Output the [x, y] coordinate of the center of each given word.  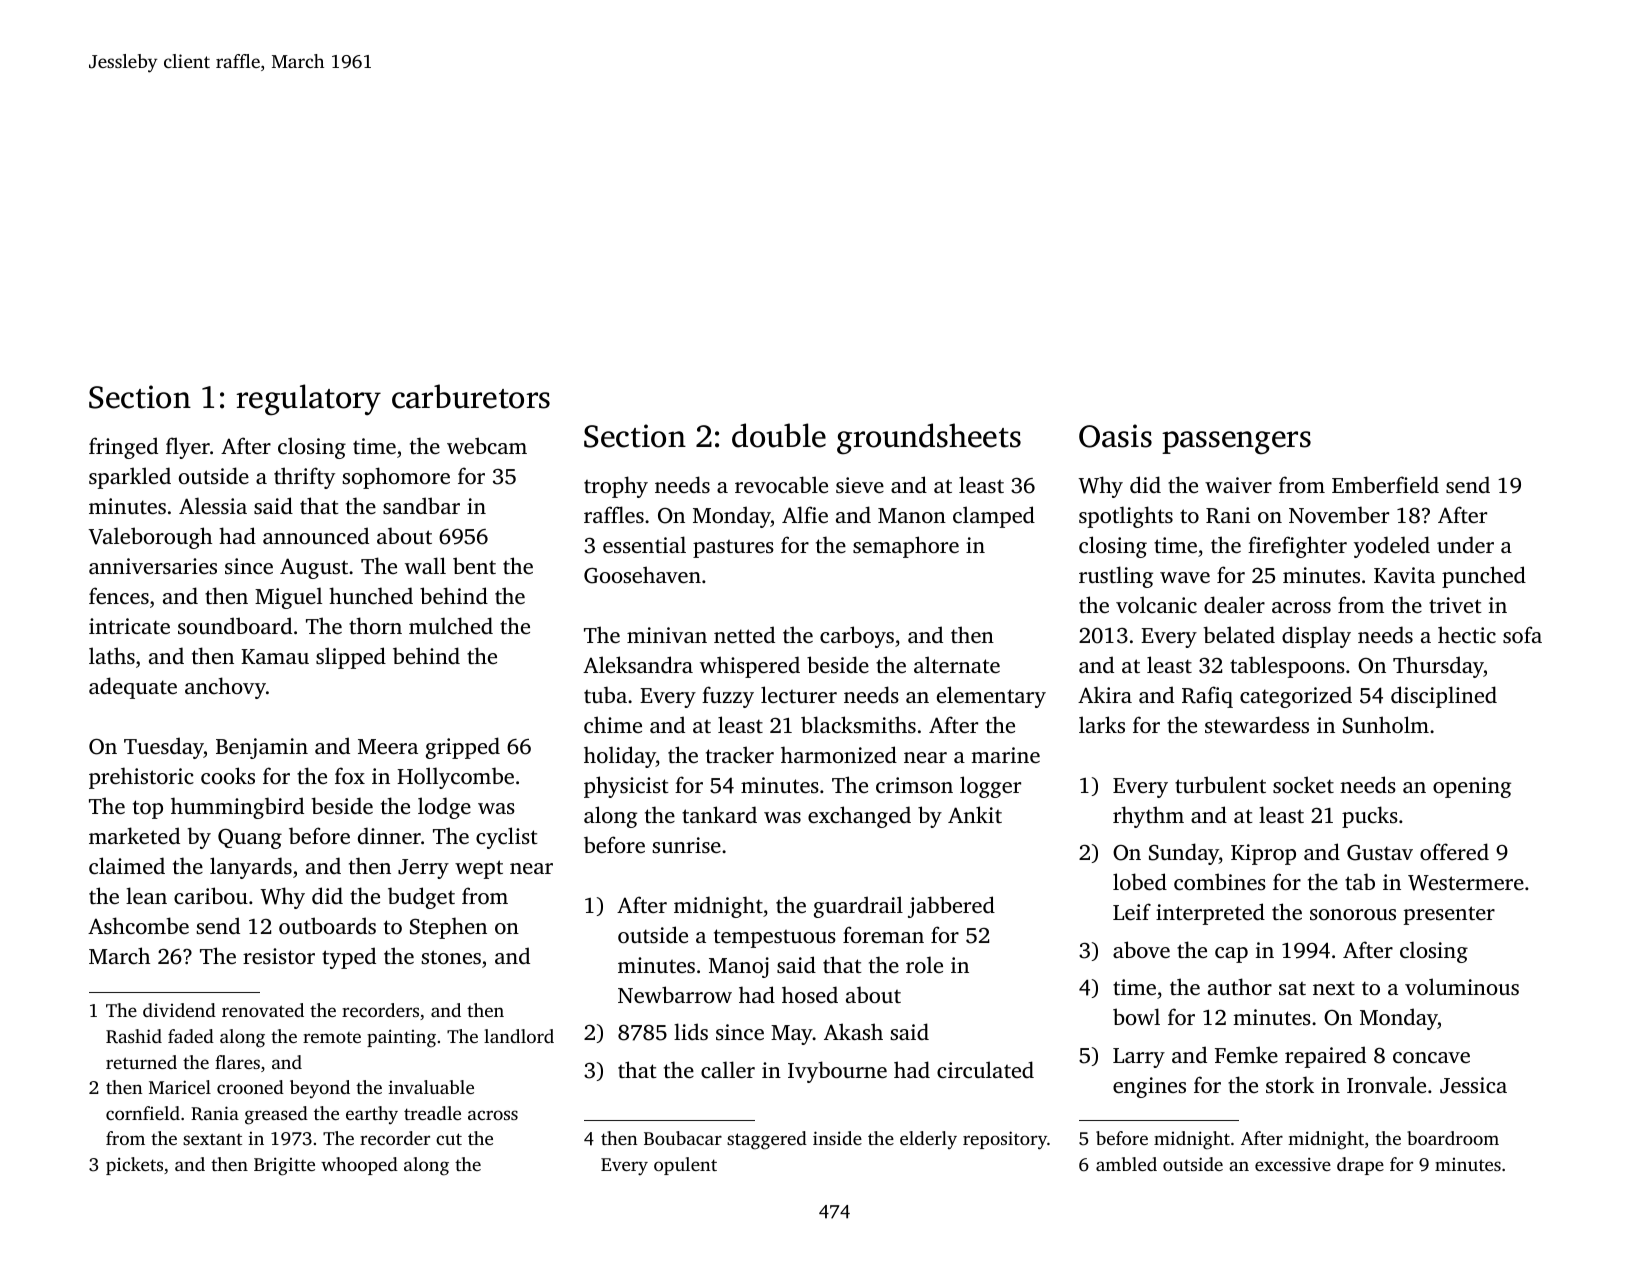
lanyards [251, 868]
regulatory [309, 400]
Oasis [1115, 436]
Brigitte [284, 1166]
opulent [685, 1166]
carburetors [471, 396]
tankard [719, 814]
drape [1360, 1166]
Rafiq [1207, 697]
